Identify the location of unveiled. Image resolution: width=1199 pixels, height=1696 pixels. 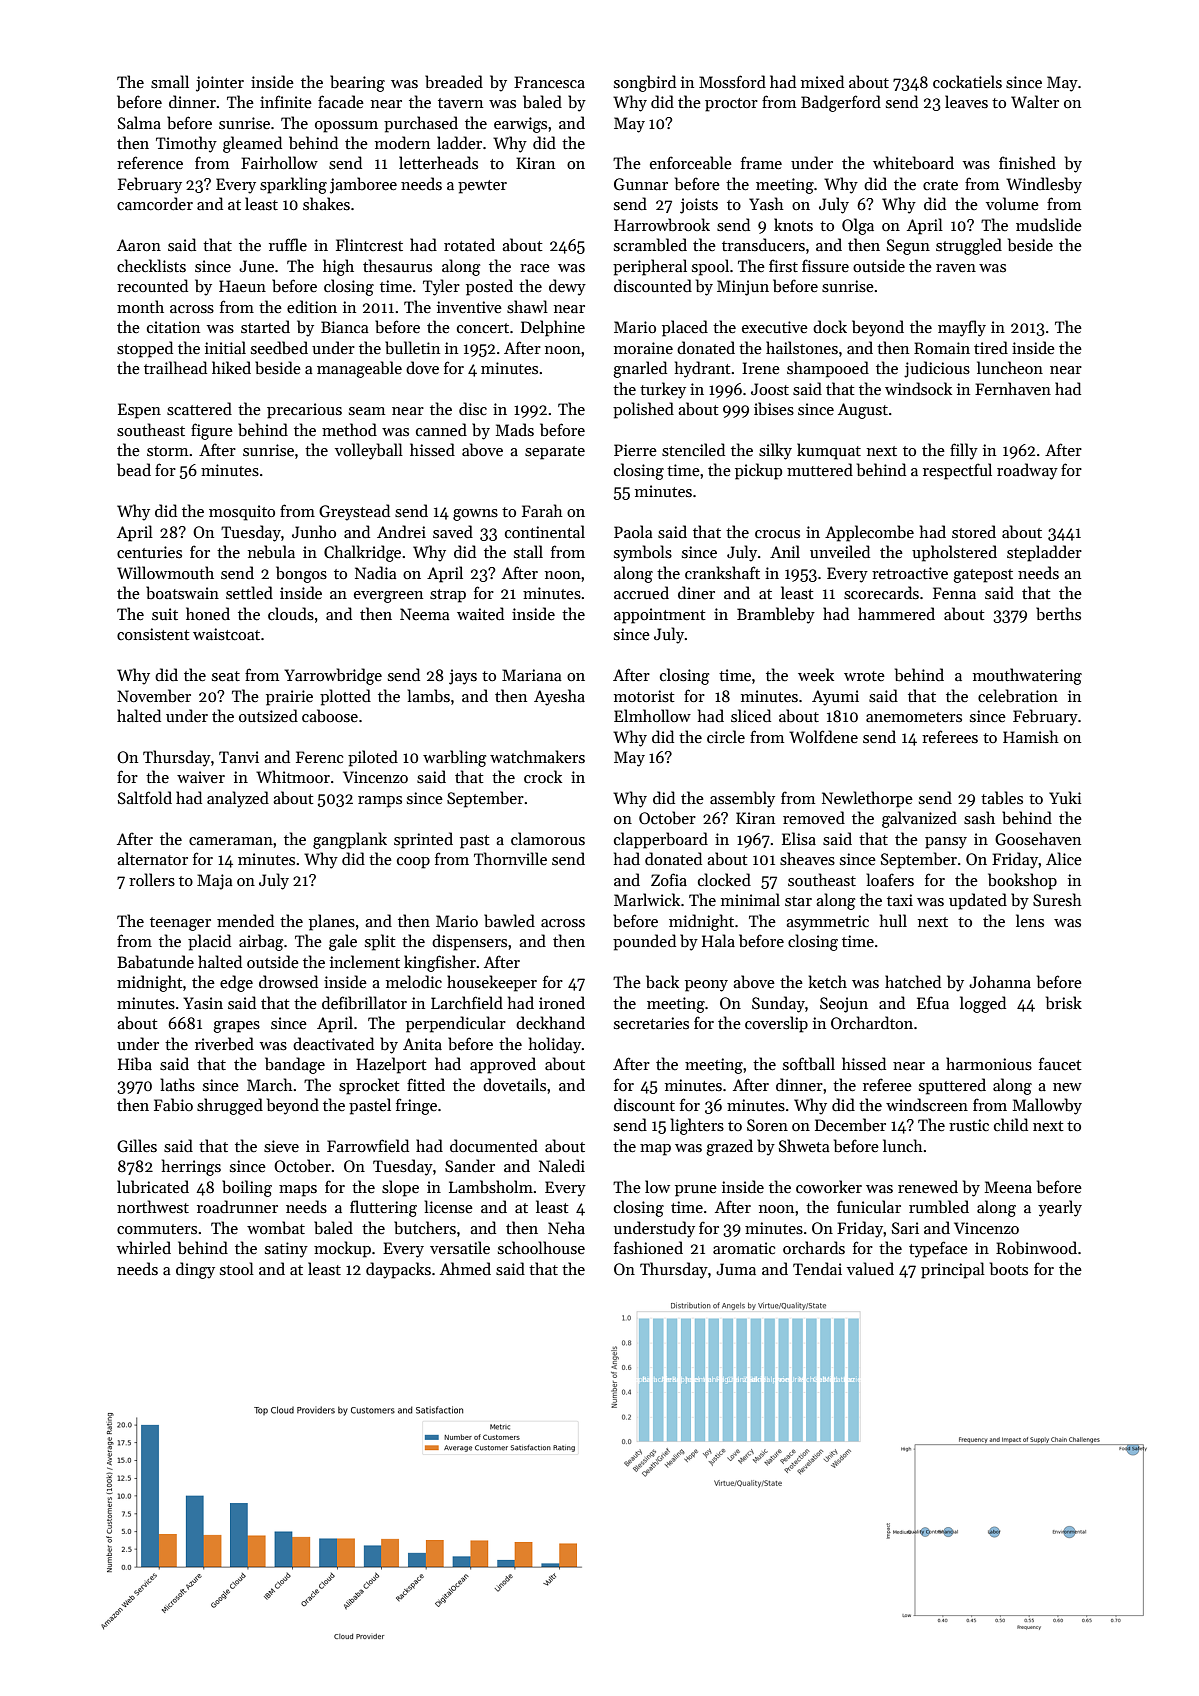
(840, 551).
